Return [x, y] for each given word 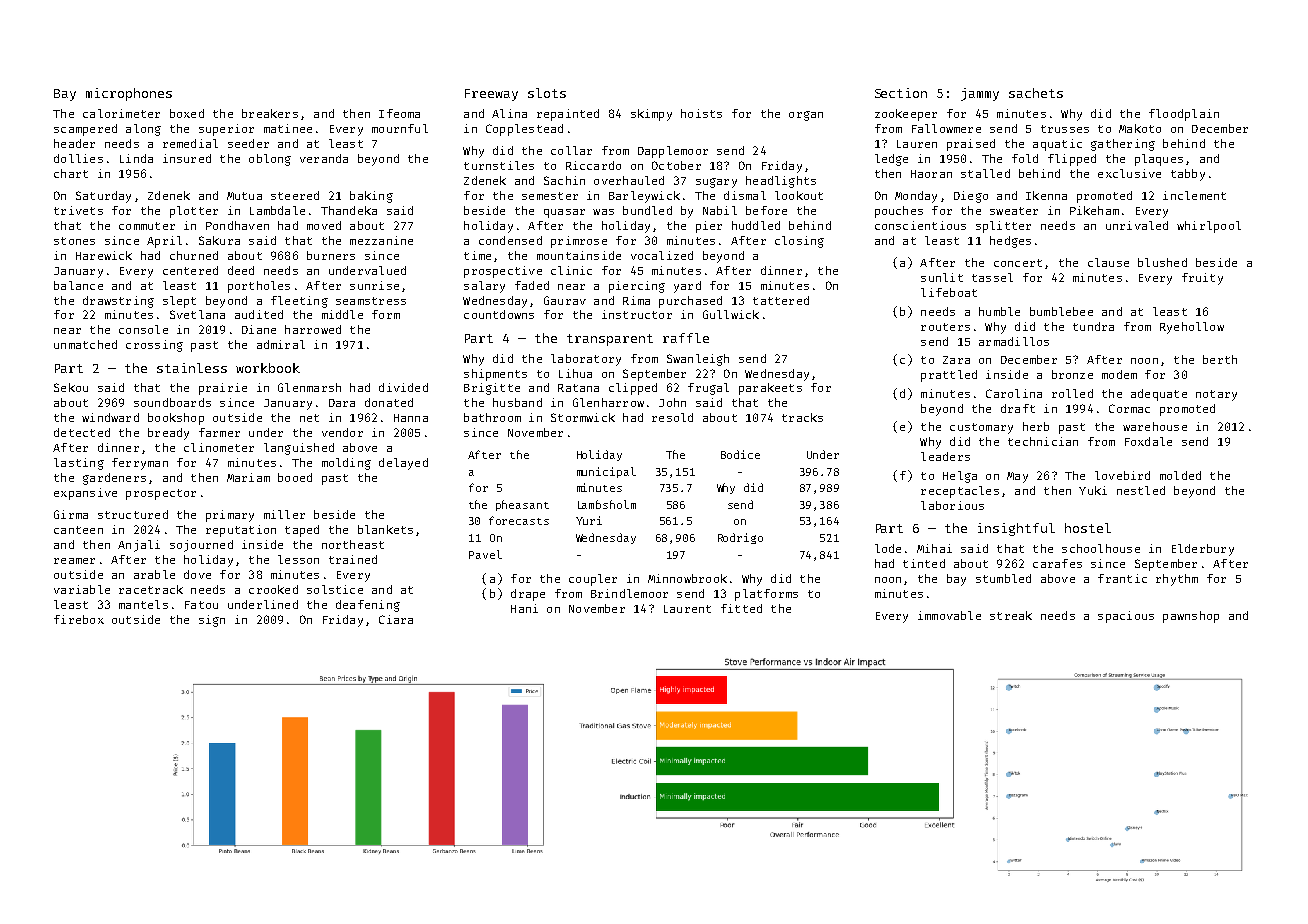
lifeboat [949, 292]
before [766, 210]
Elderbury [1203, 550]
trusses [1065, 129]
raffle [686, 338]
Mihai [934, 548]
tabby [1188, 175]
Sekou [71, 387]
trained [353, 559]
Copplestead [524, 130]
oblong [270, 160]
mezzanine [381, 240]
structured [133, 514]
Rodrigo [740, 538]
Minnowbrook [687, 578]
